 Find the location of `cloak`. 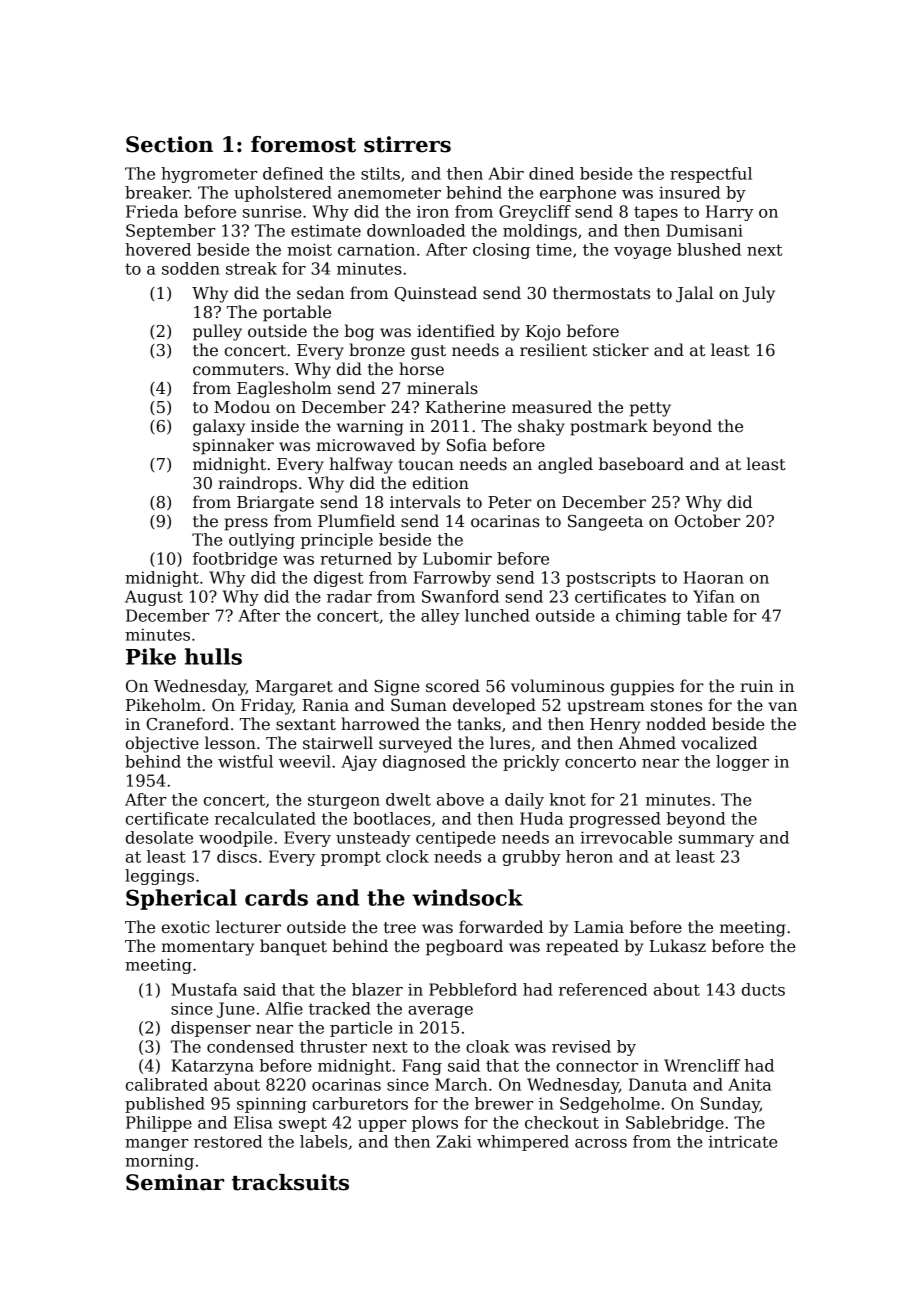

cloak is located at coordinates (487, 1046).
